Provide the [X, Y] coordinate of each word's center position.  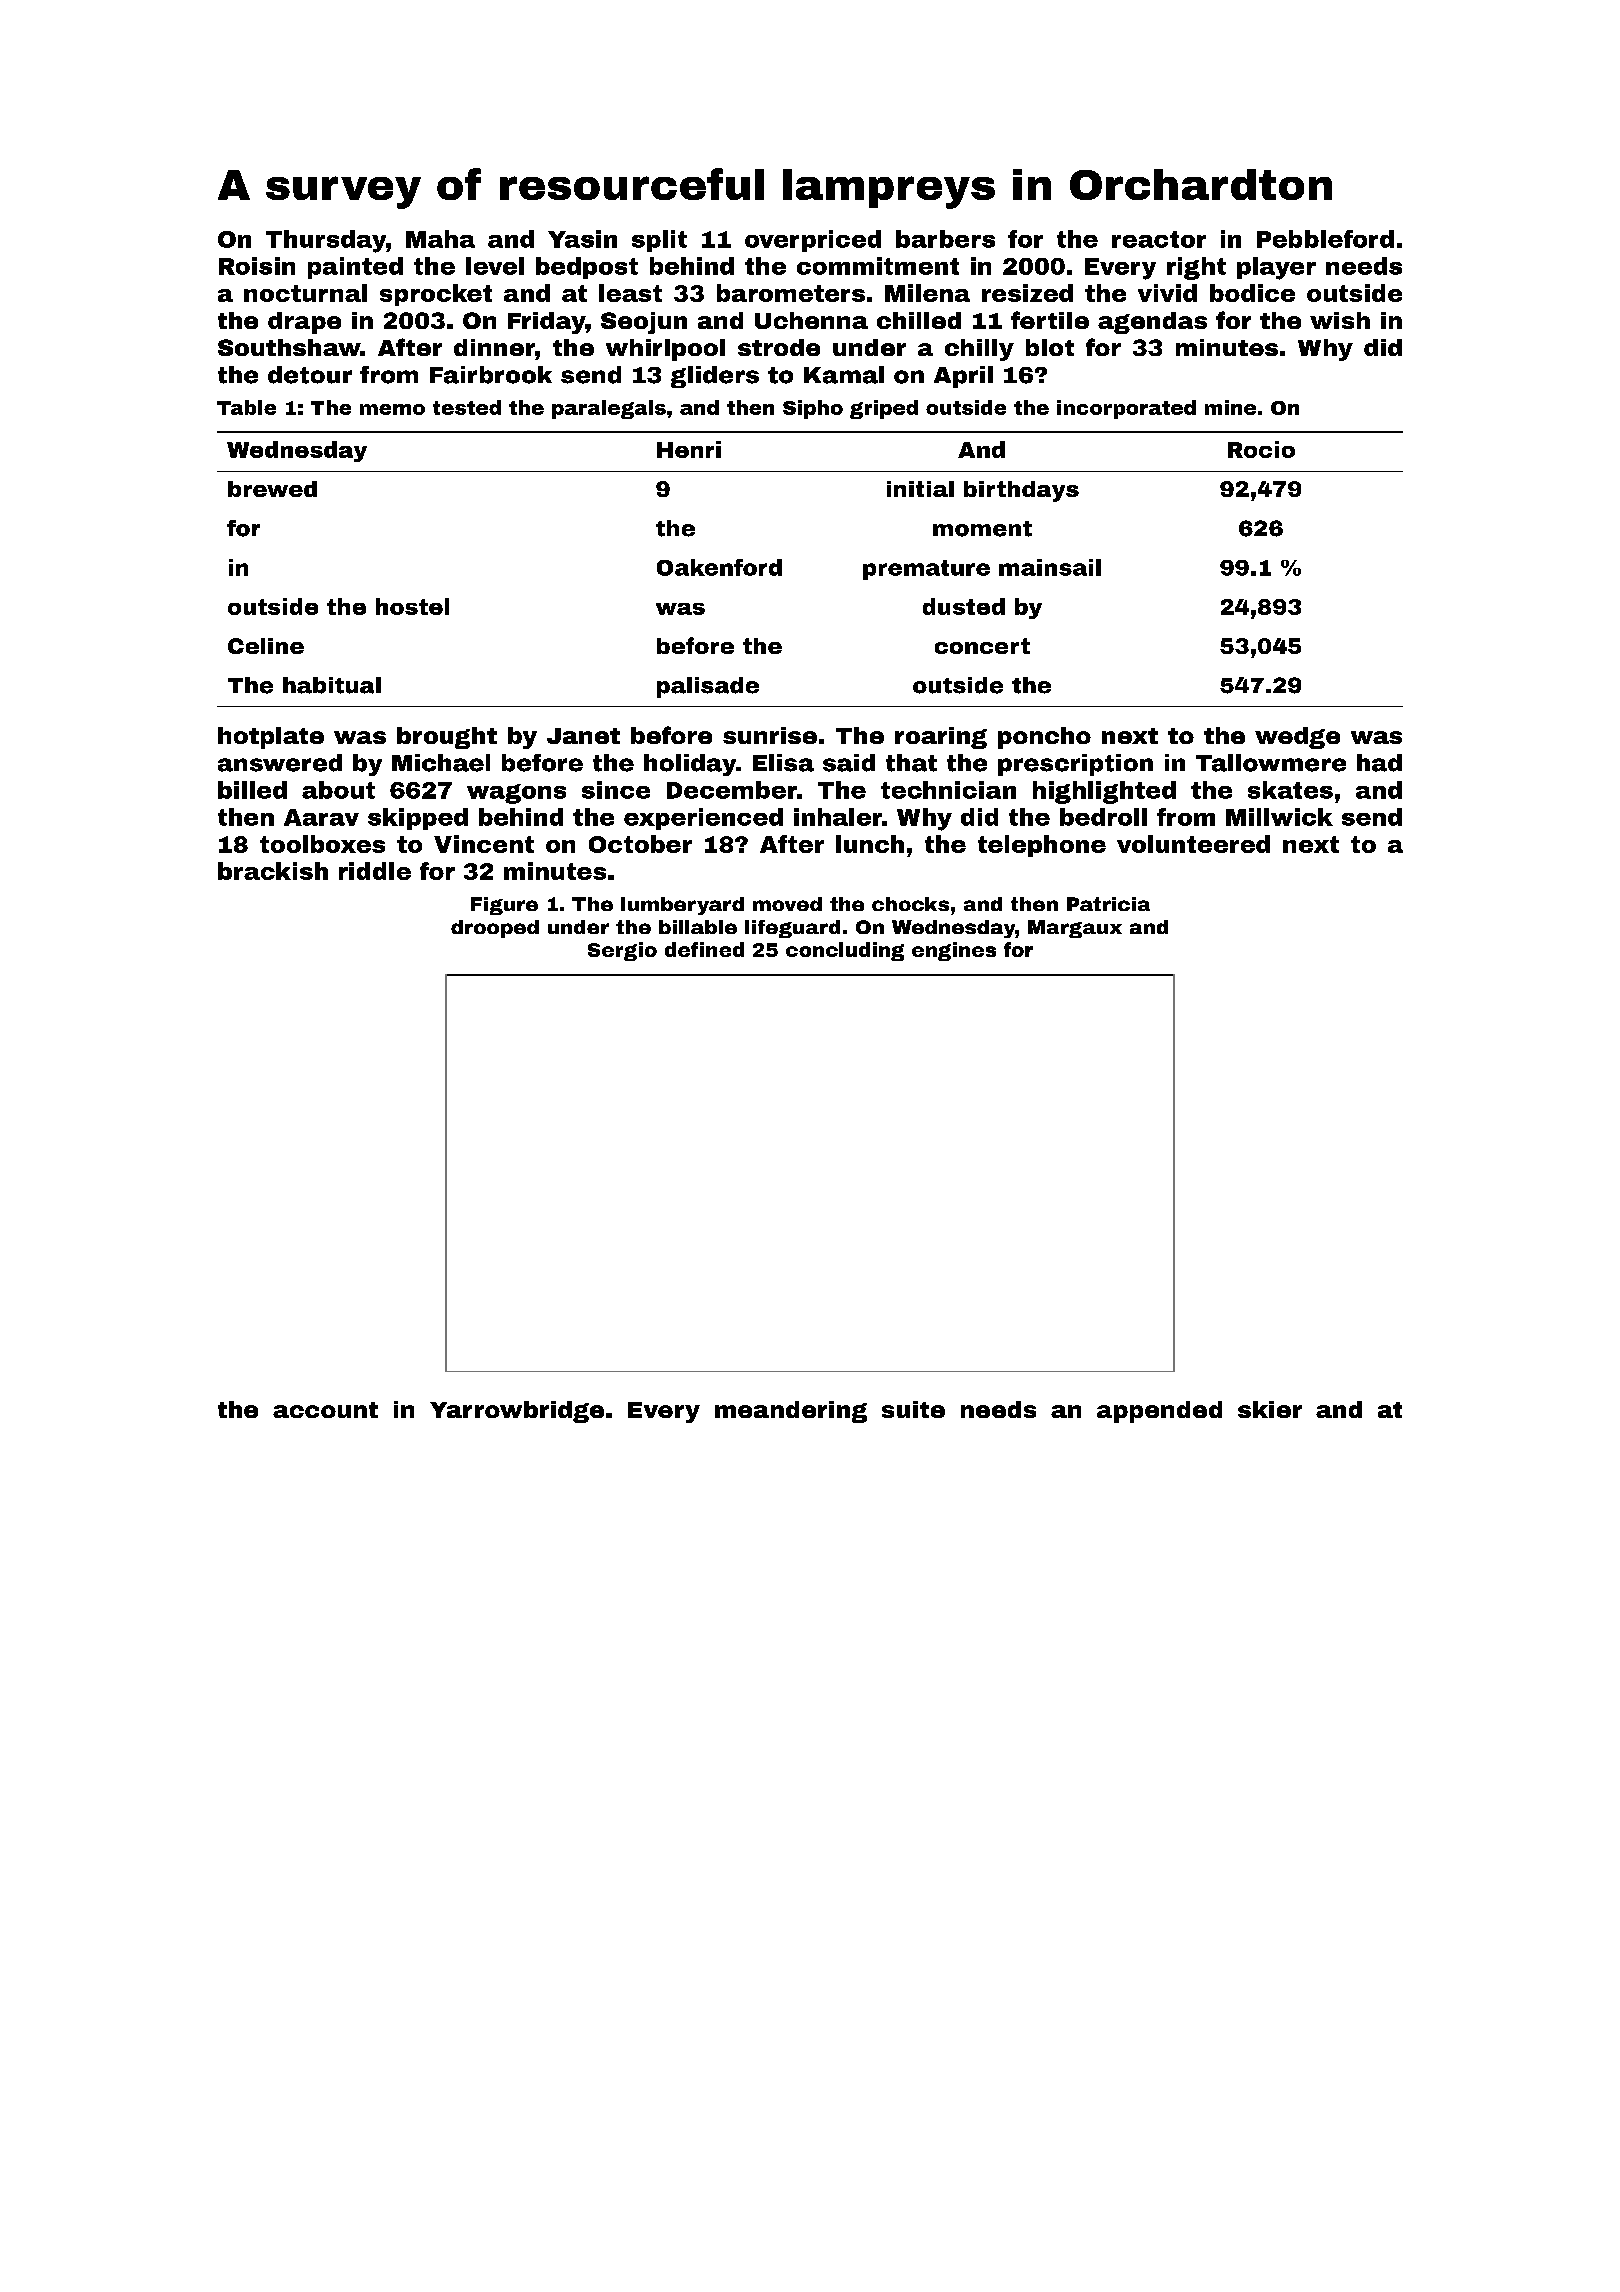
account [325, 1410]
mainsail [1050, 567]
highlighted [1104, 792]
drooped [495, 929]
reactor [1159, 239]
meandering [791, 1412]
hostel [412, 606]
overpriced [813, 241]
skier [1270, 1409]
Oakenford [719, 567]
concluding [845, 951]
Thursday [326, 241]
